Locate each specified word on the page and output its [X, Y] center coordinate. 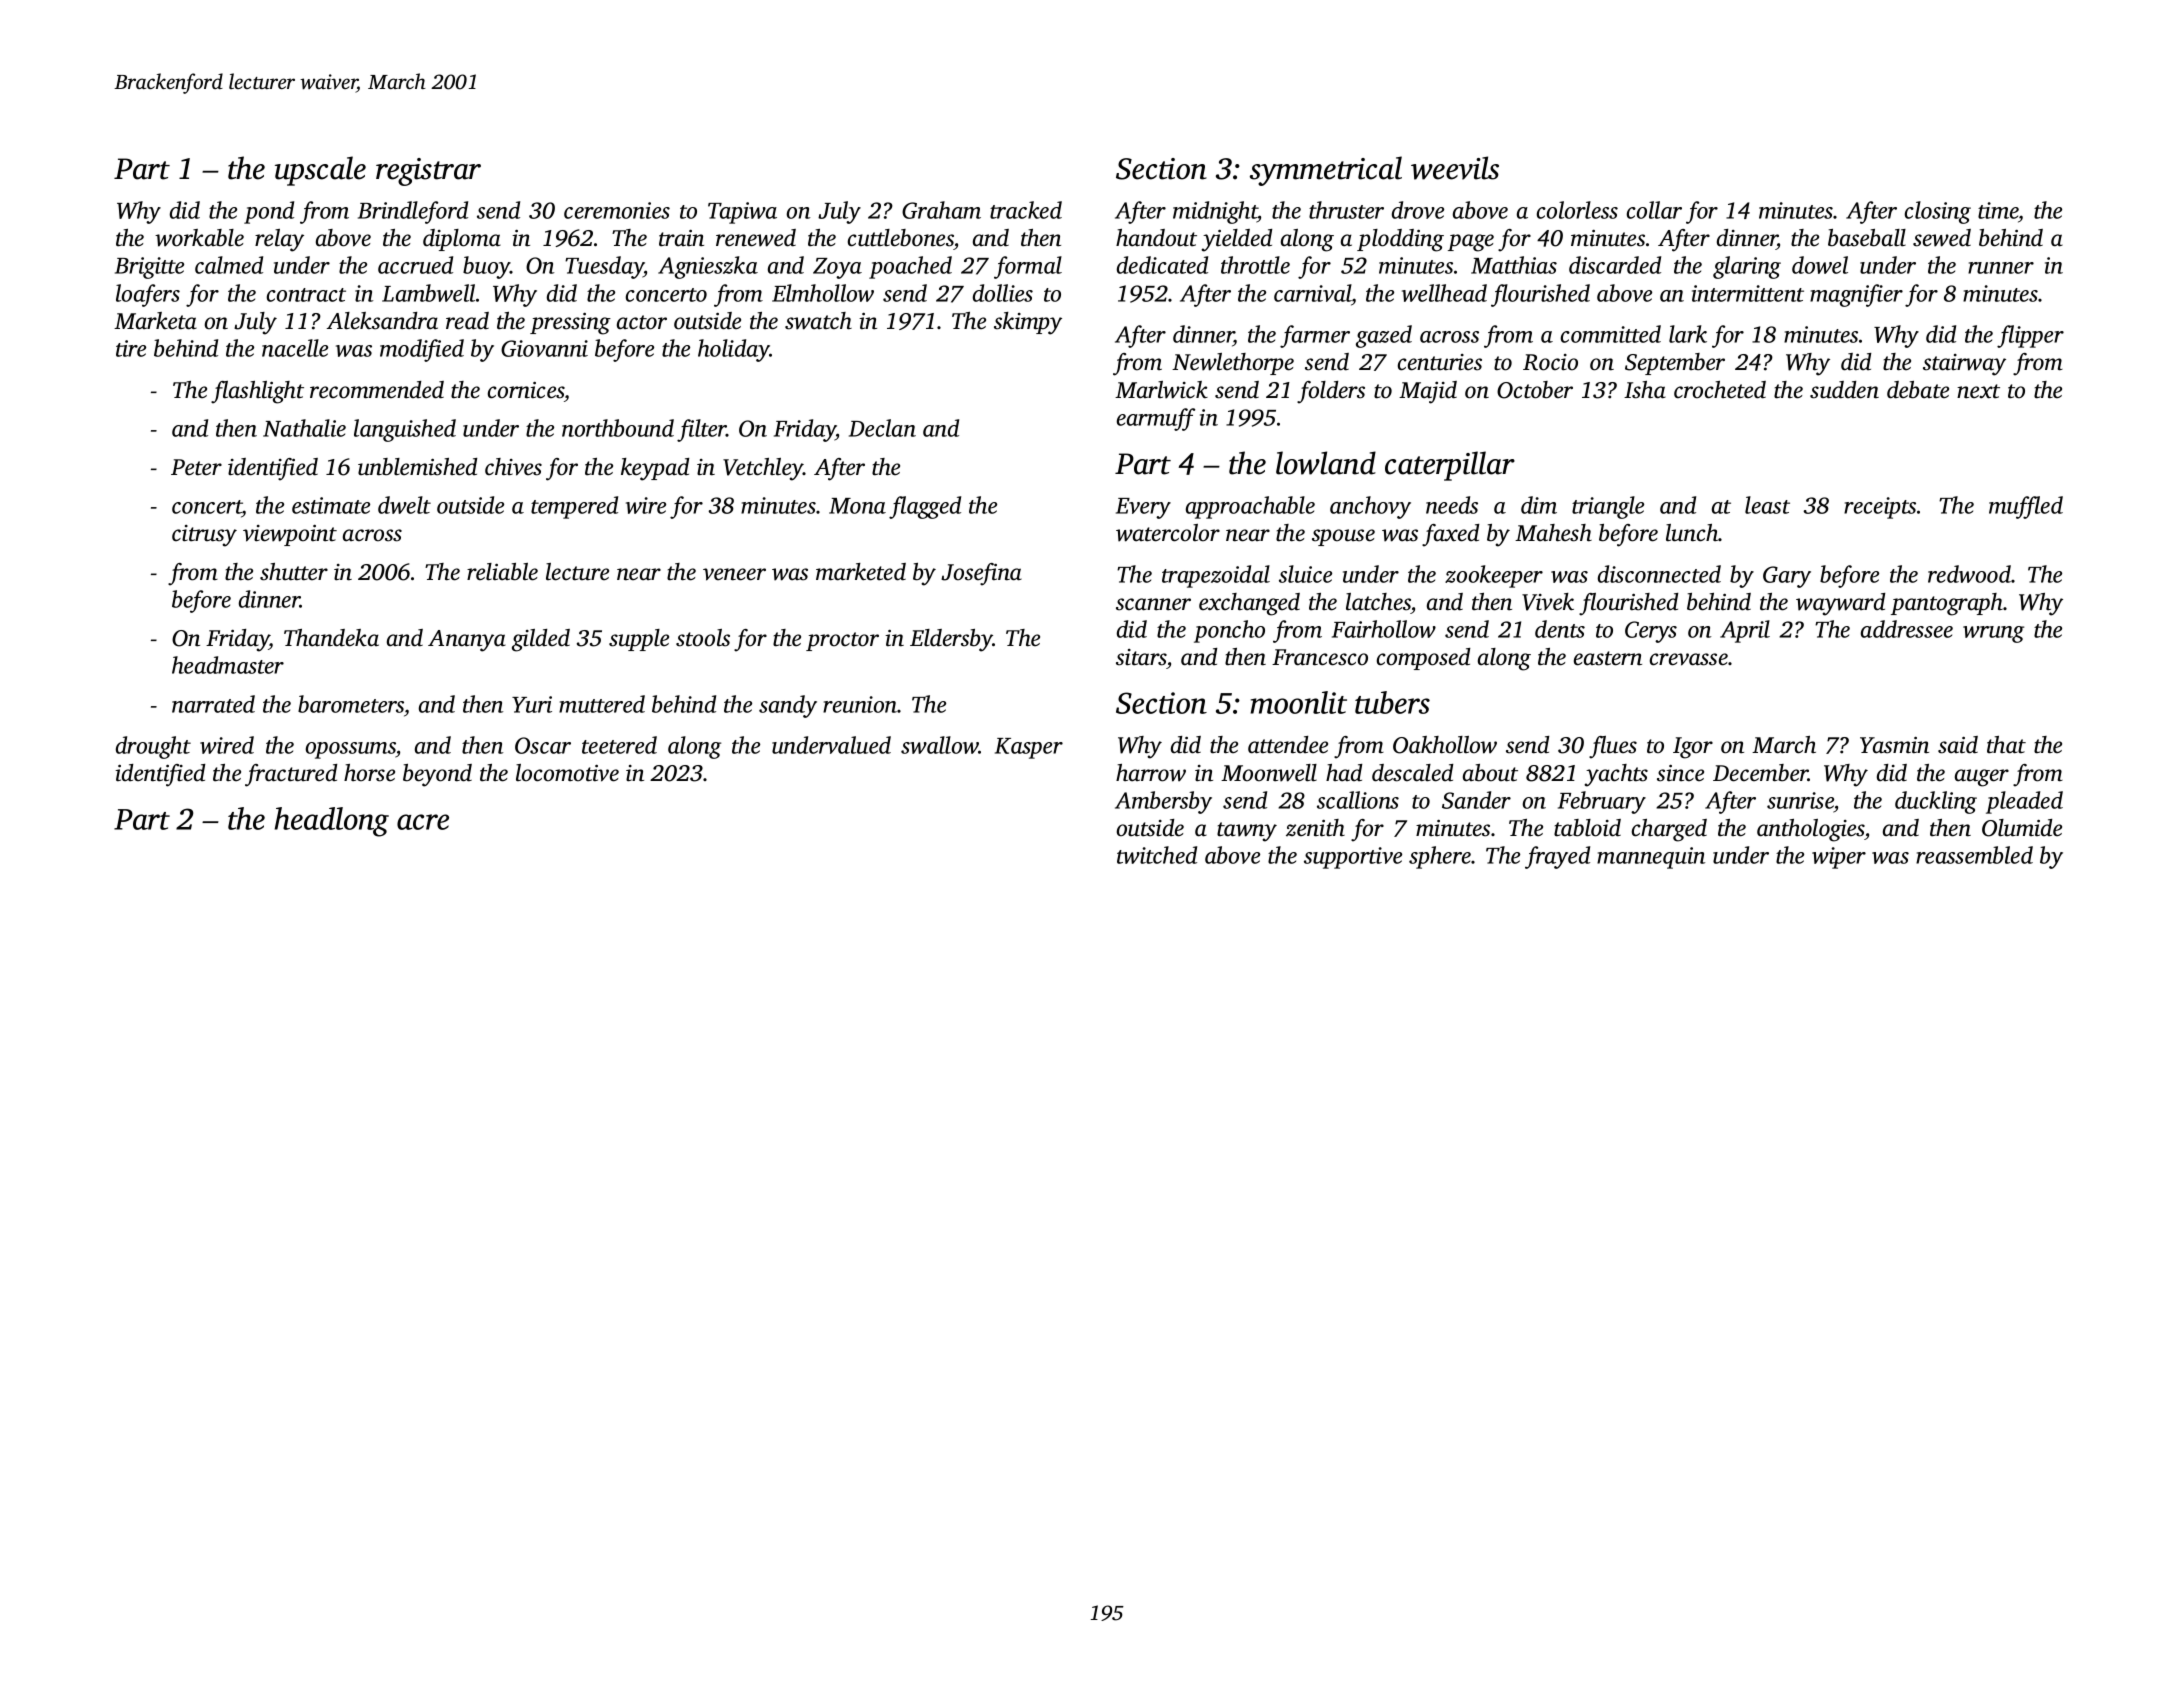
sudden [1844, 390]
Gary [1787, 577]
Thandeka [331, 638]
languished [405, 430]
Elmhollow [823, 293]
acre [423, 822]
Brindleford [413, 212]
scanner [1153, 604]
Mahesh [1553, 533]
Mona [857, 506]
